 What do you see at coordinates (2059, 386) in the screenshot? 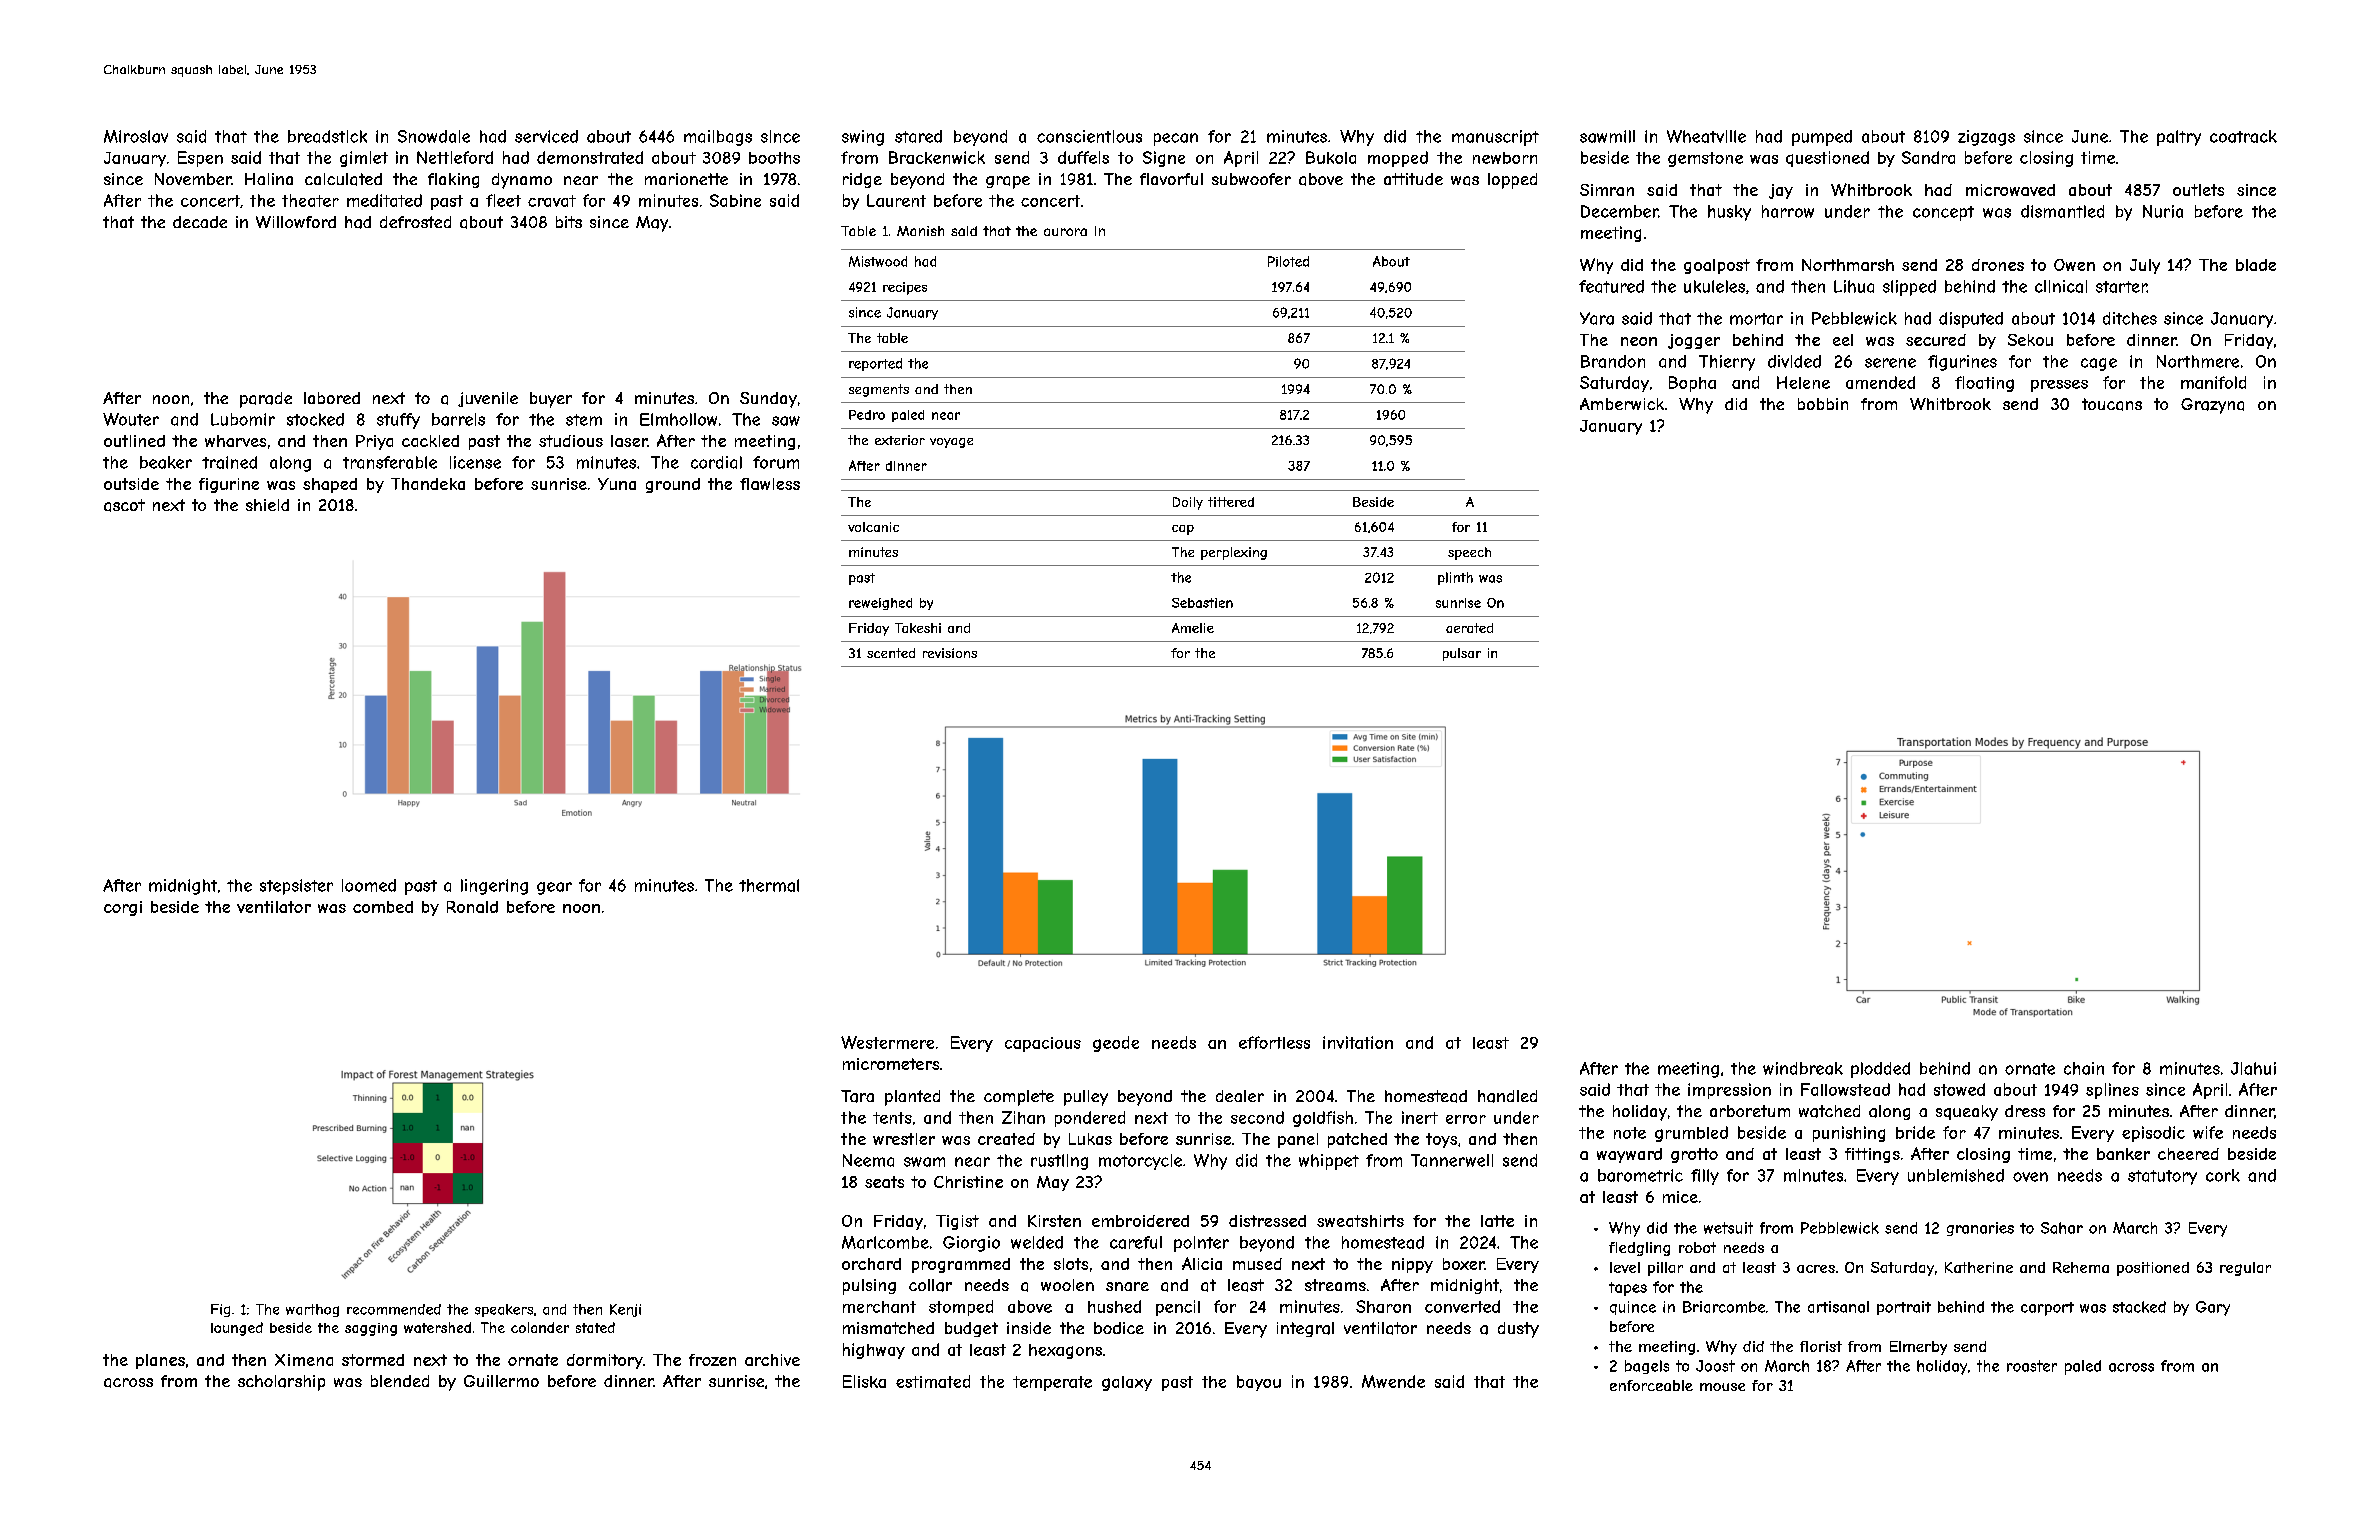
I see `presses` at bounding box center [2059, 386].
